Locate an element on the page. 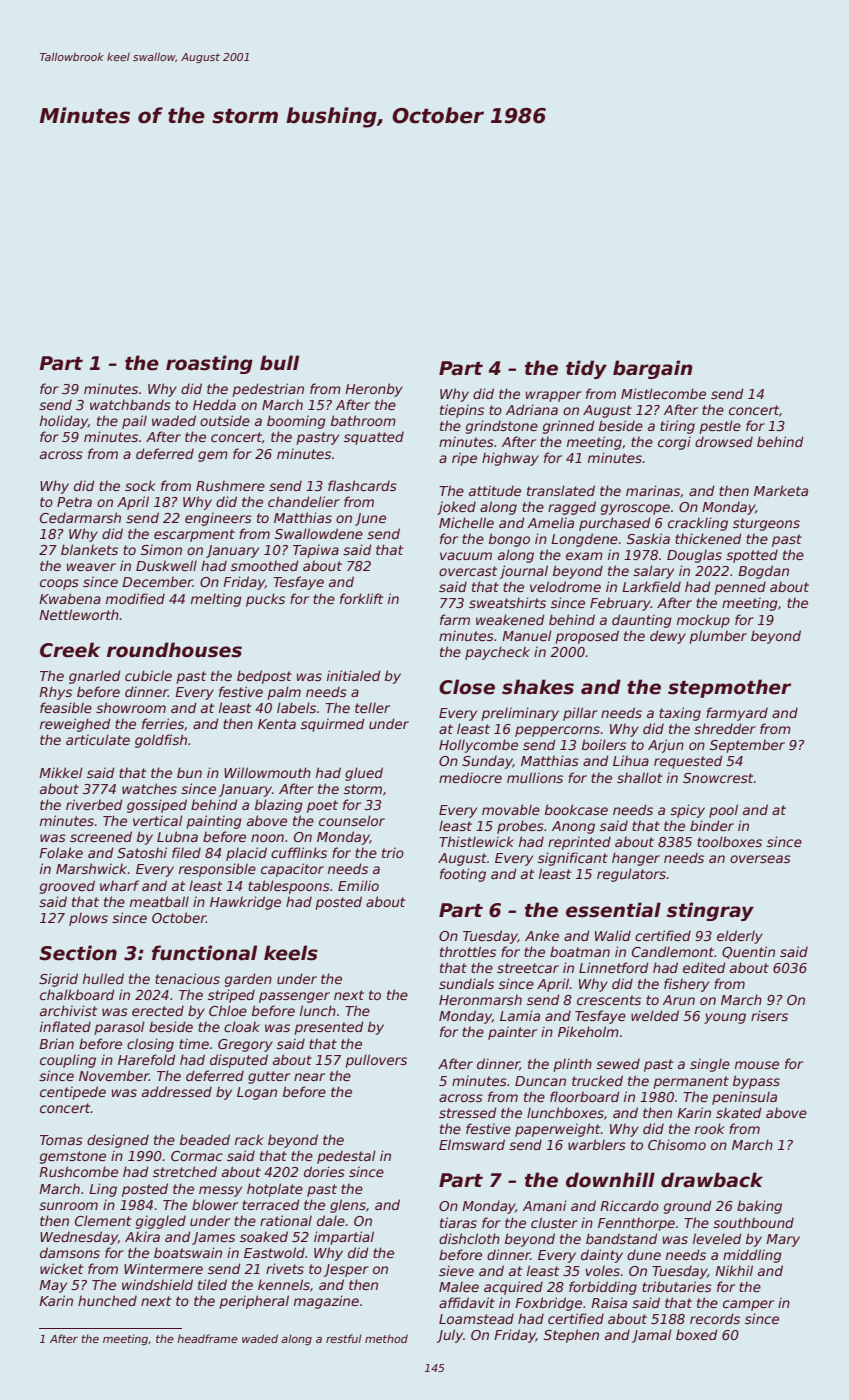 The image size is (849, 1400). bongo is located at coordinates (509, 540).
